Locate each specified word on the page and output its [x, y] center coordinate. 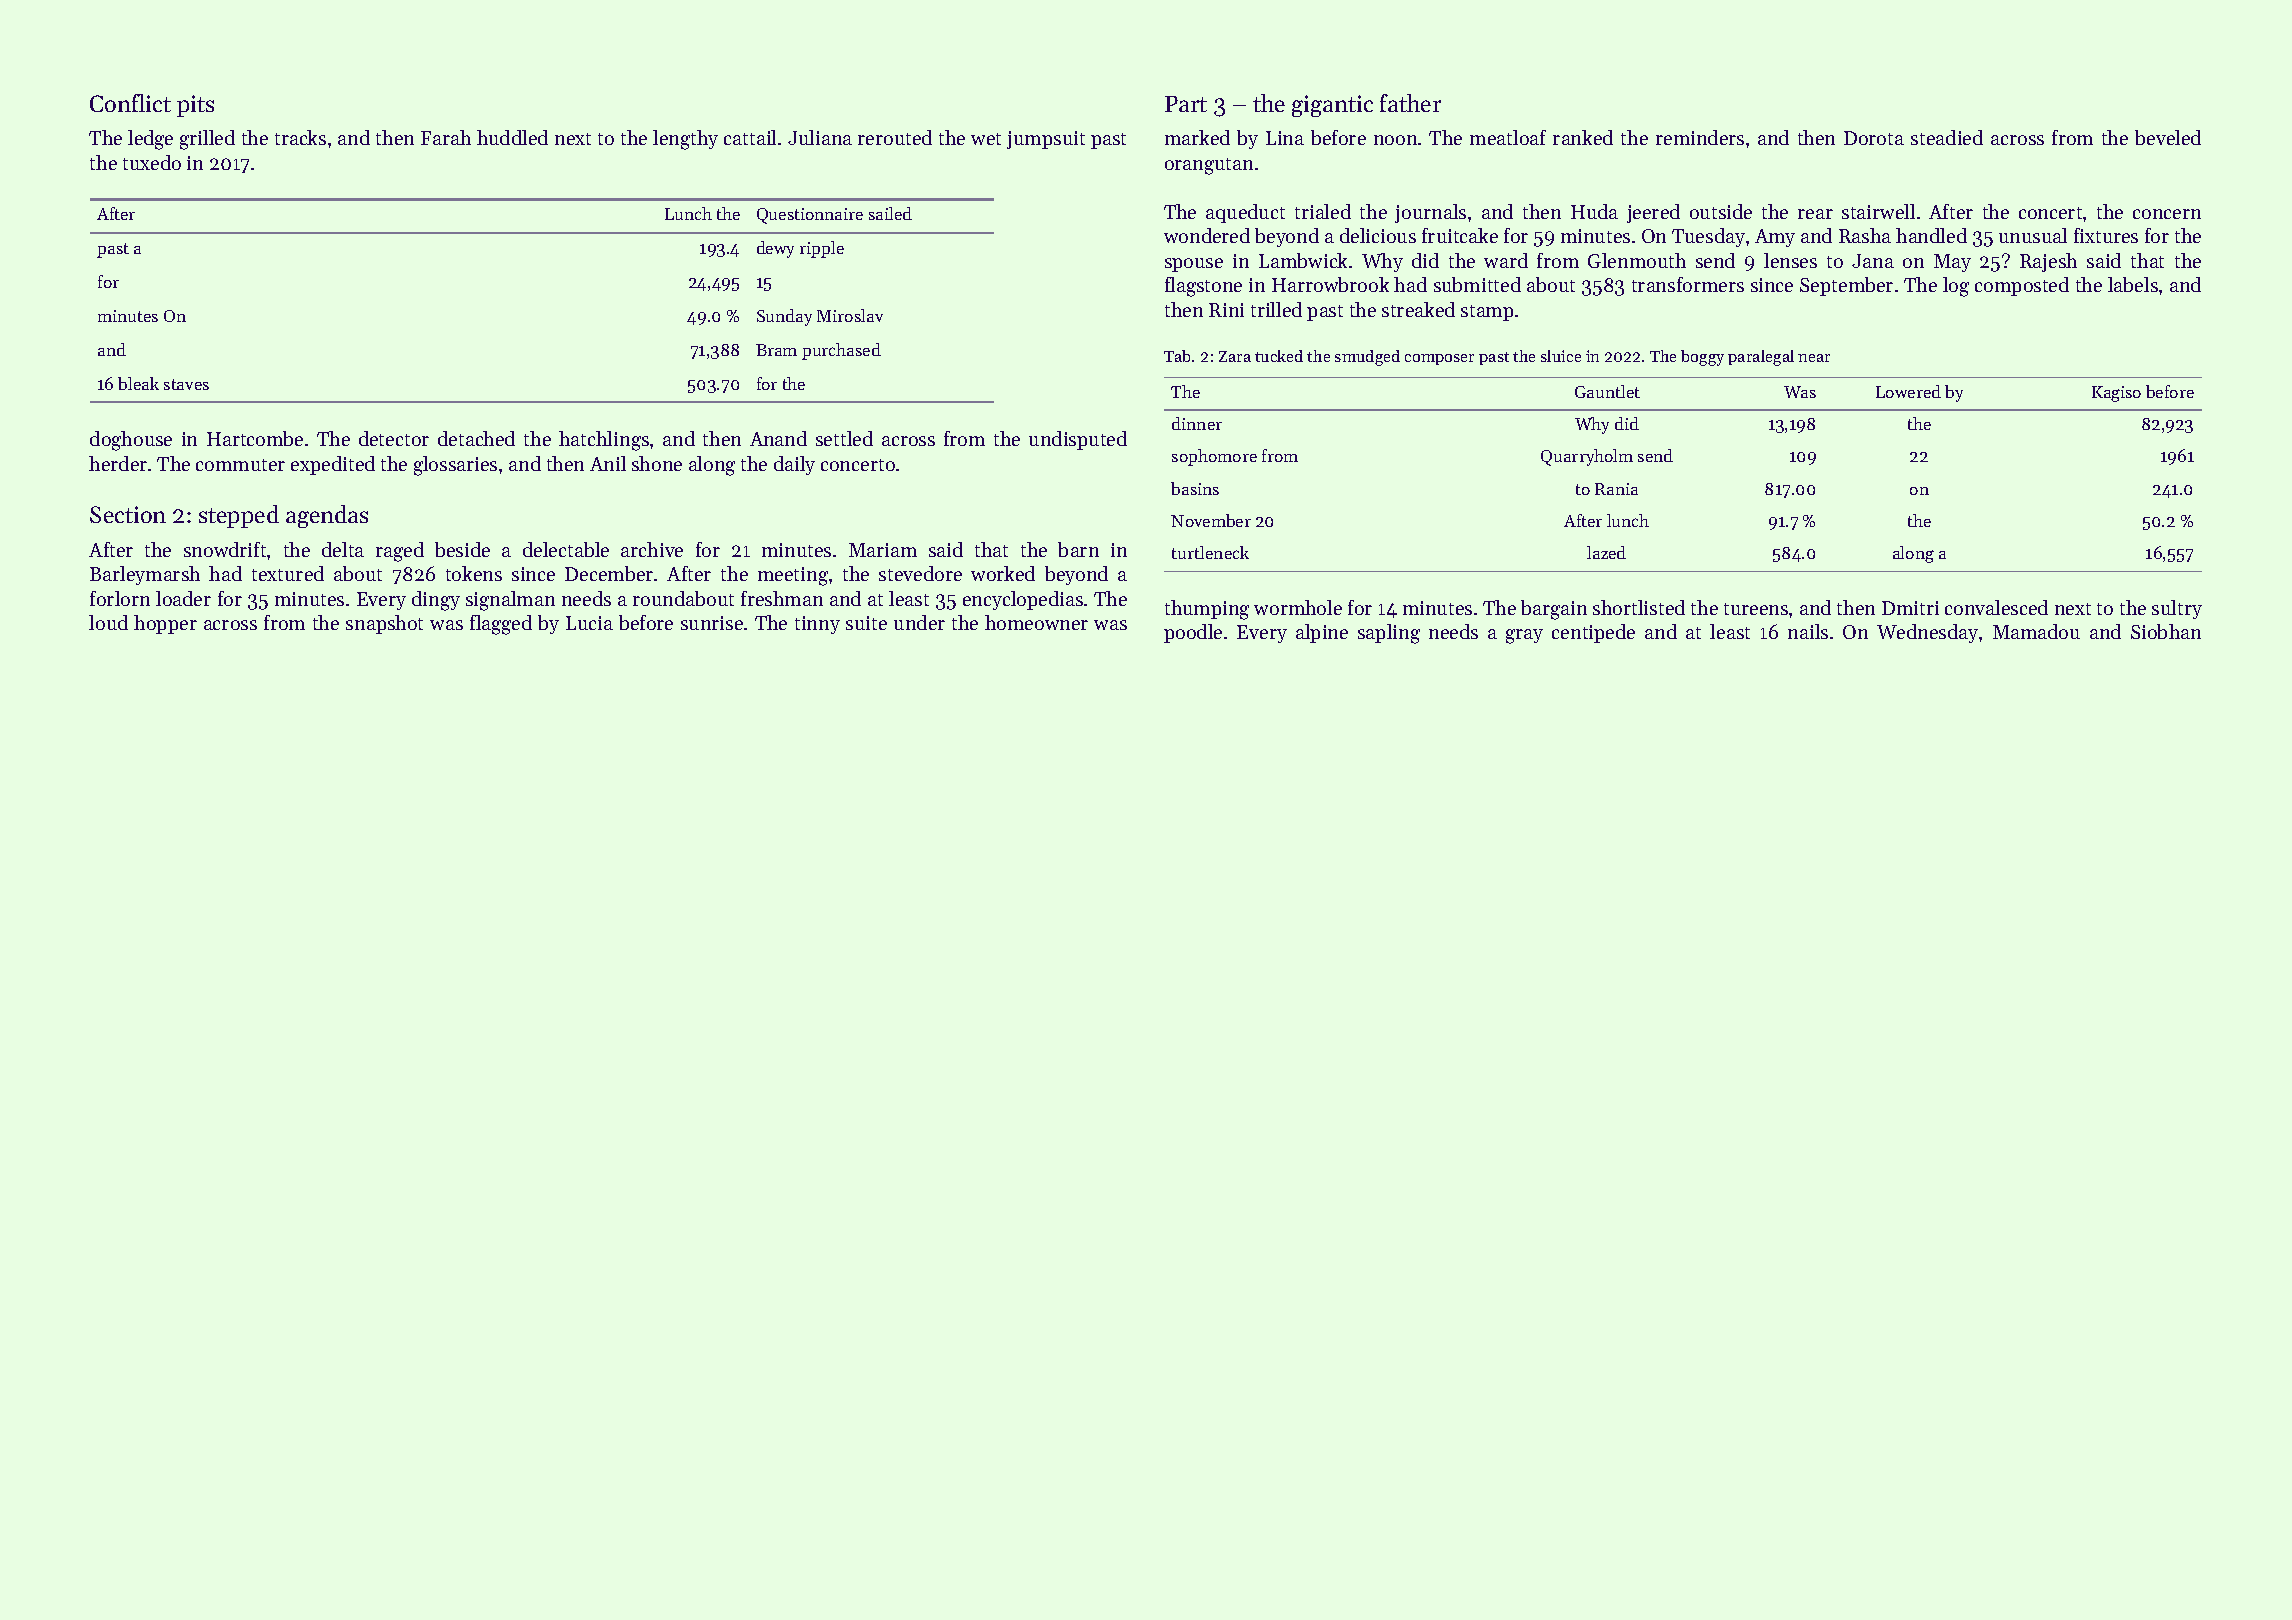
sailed [890, 213]
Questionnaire [810, 216]
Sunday [784, 317]
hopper [165, 624]
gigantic [1332, 106]
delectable [566, 549]
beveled [2168, 137]
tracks [300, 137]
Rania [1616, 489]
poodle [1193, 633]
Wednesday [1927, 633]
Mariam [883, 550]
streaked [1418, 309]
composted [2022, 286]
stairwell [1878, 211]
